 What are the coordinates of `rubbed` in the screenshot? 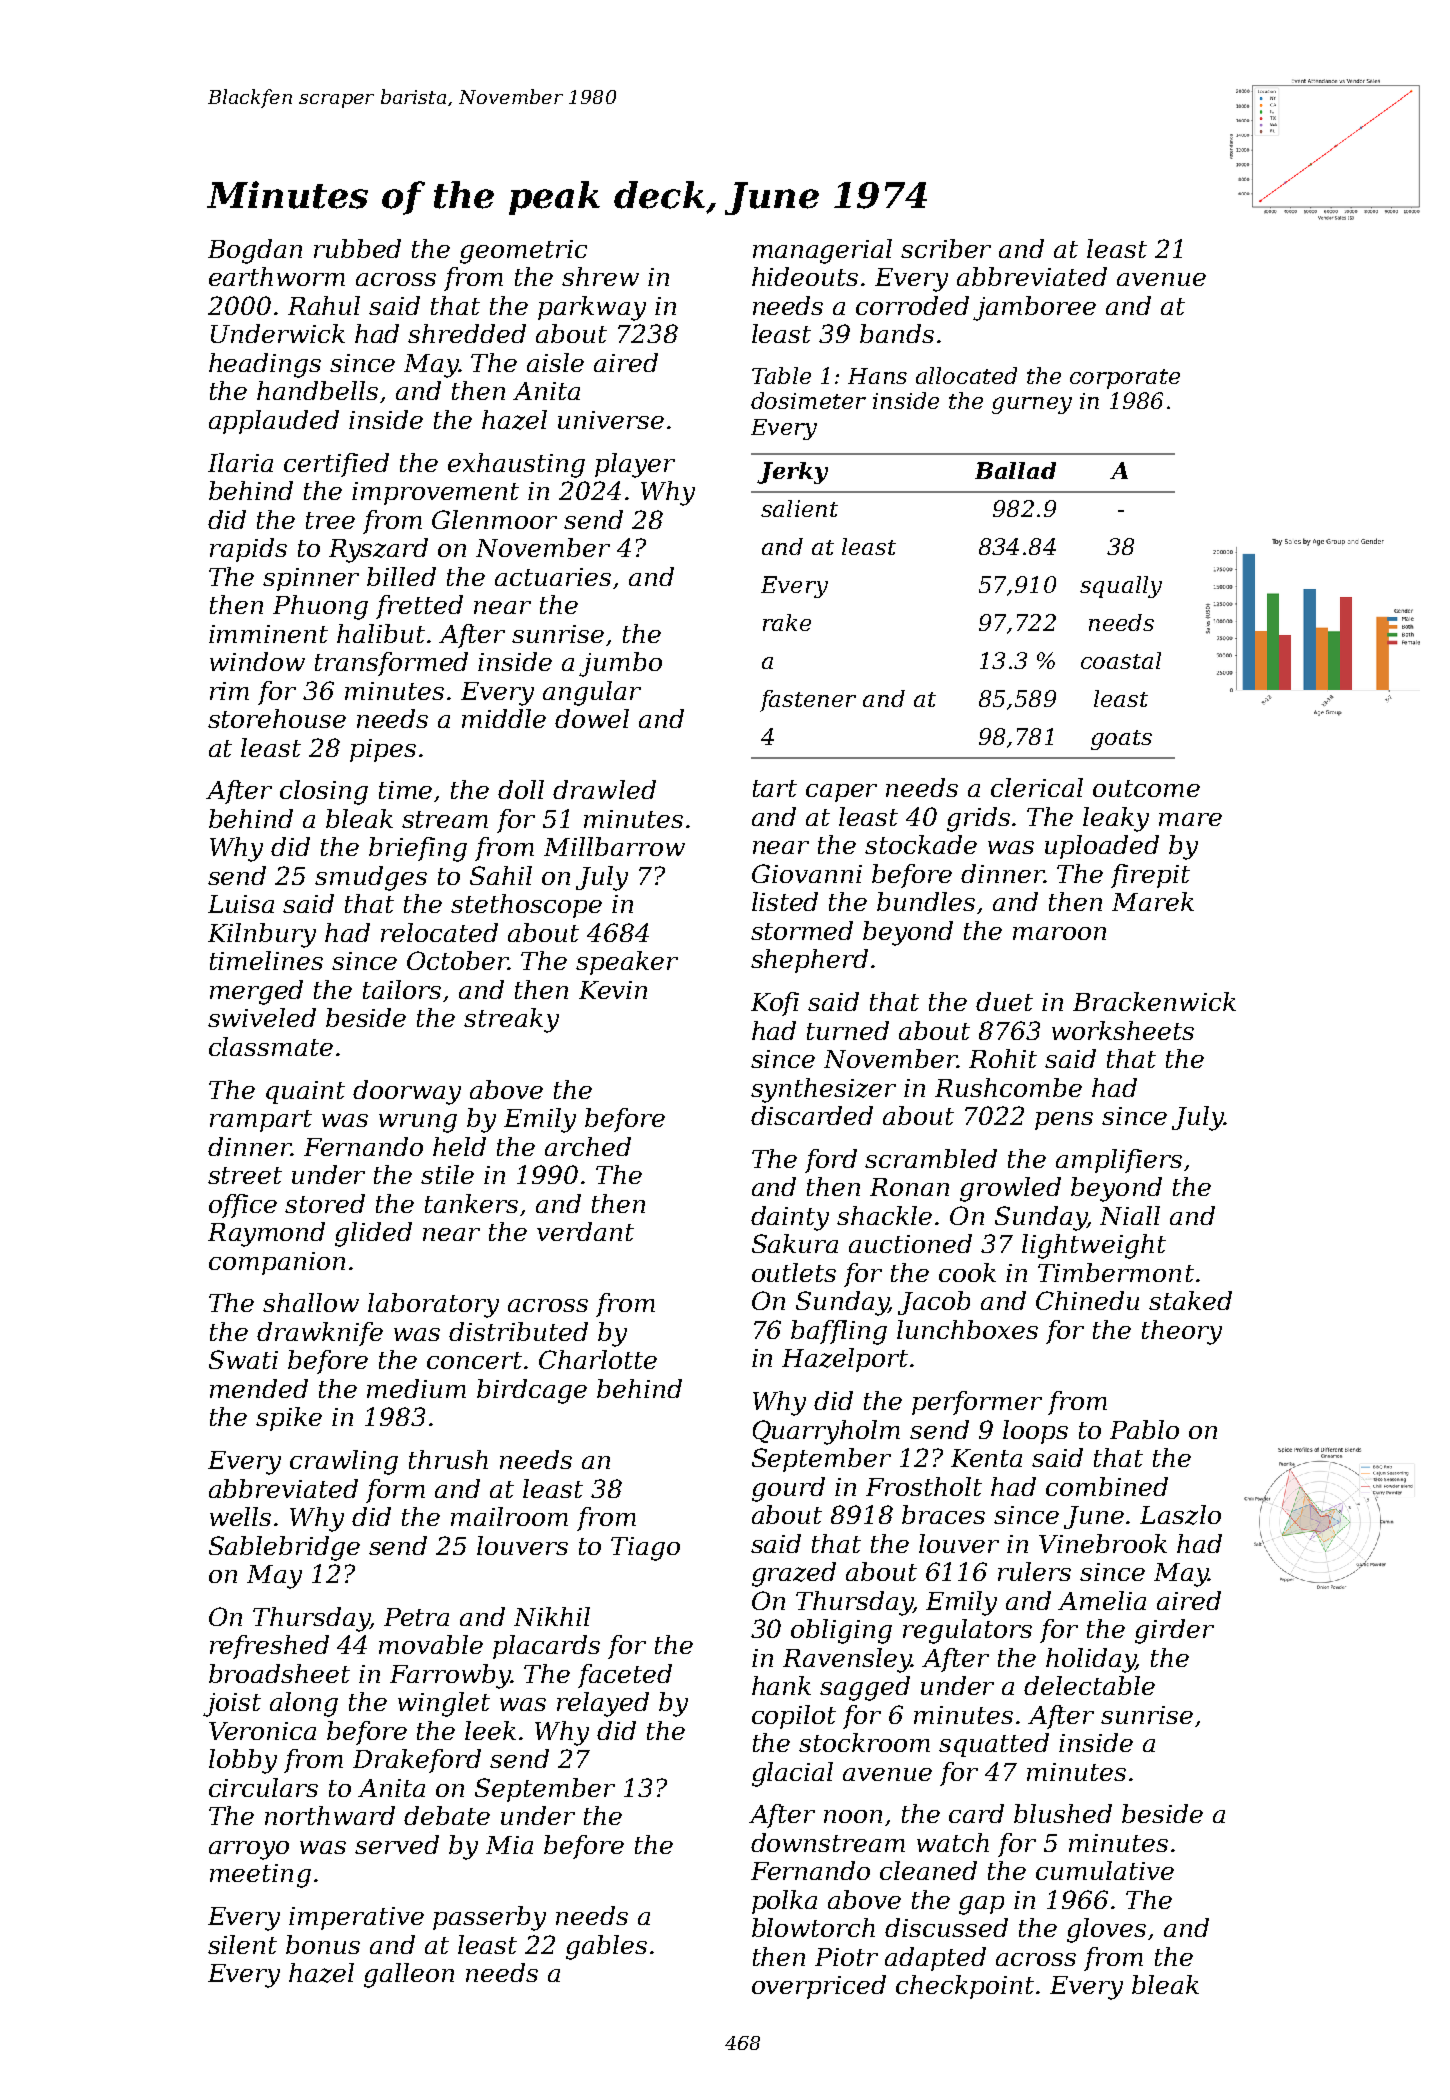 It's located at (357, 248).
